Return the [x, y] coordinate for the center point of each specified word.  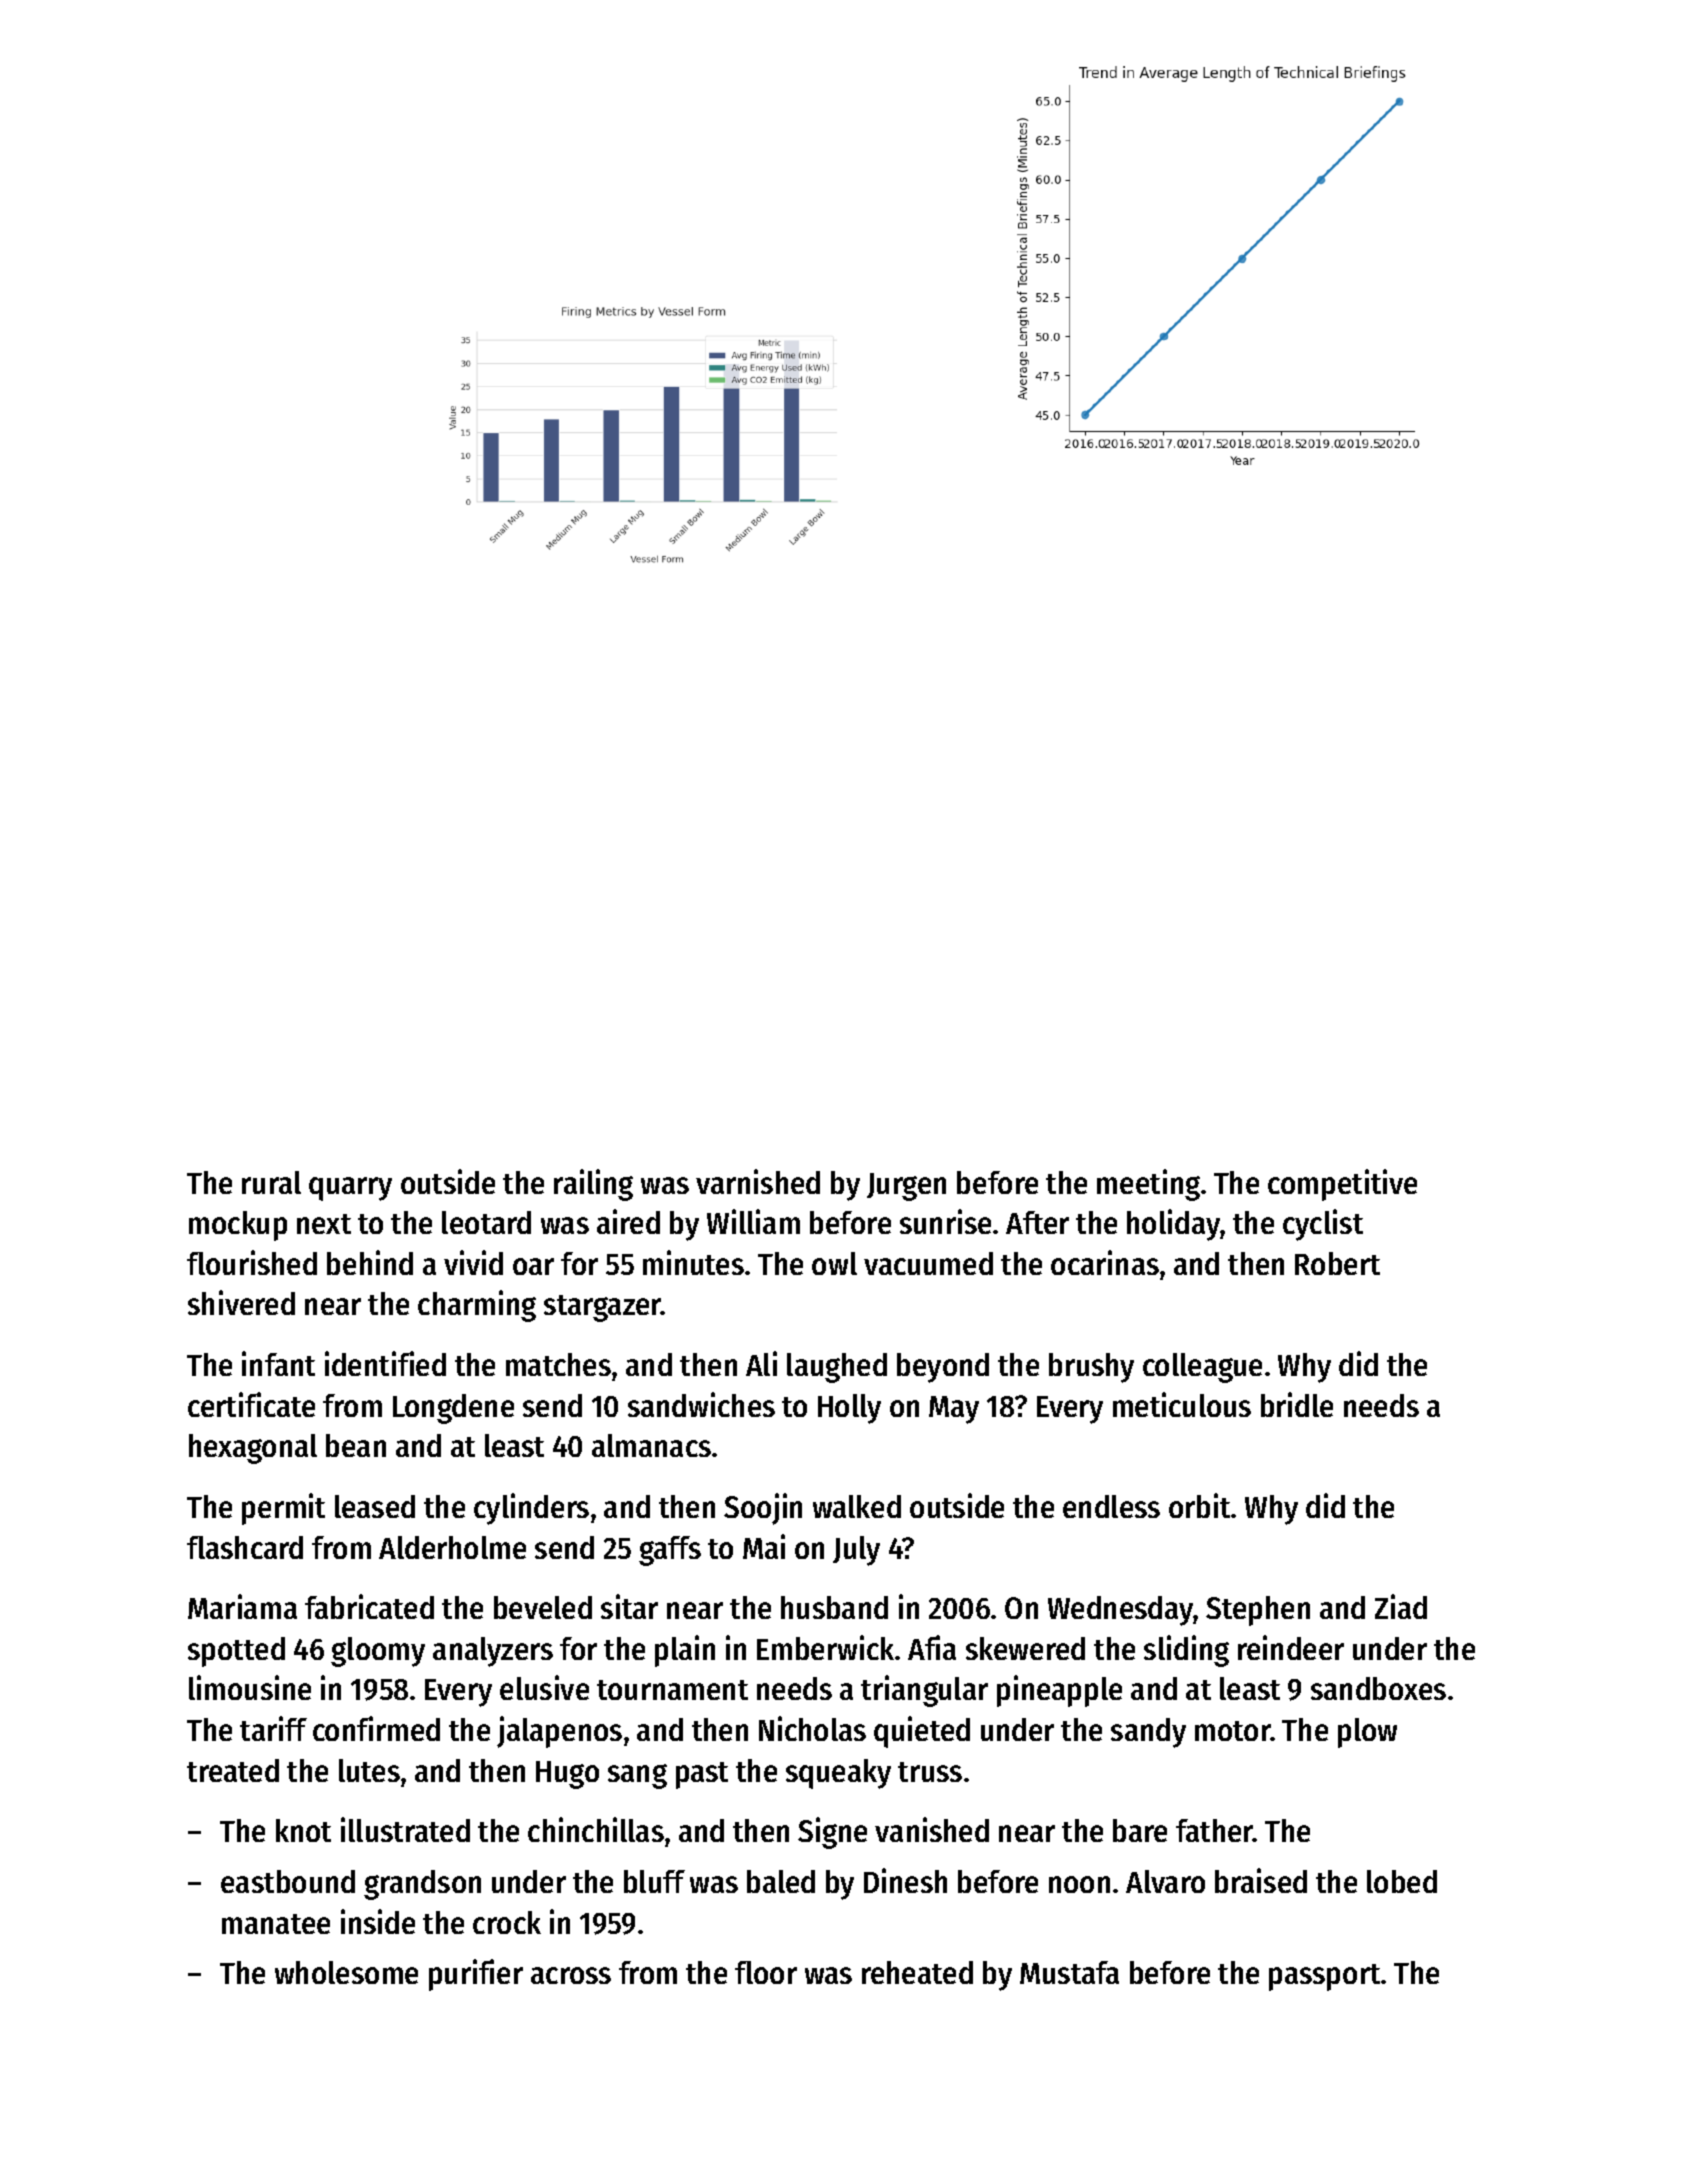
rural [271, 1182]
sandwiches [701, 1404]
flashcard [245, 1547]
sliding [1186, 1651]
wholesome [346, 1972]
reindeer [1291, 1647]
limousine [250, 1687]
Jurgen [906, 1187]
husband [834, 1607]
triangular [924, 1691]
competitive [1342, 1185]
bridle [1297, 1404]
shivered [241, 1302]
